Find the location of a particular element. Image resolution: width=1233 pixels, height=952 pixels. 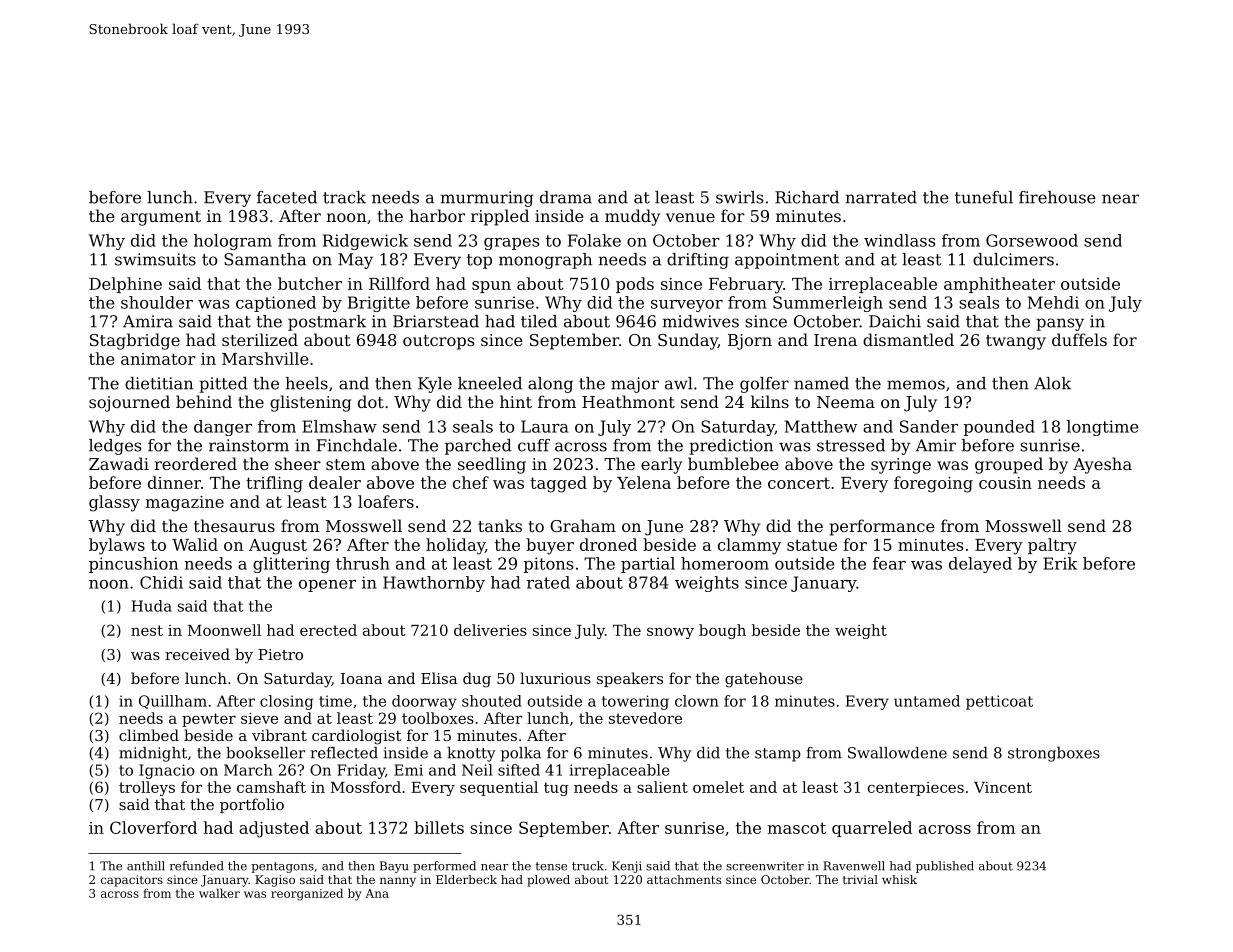

faceted is located at coordinates (287, 197).
